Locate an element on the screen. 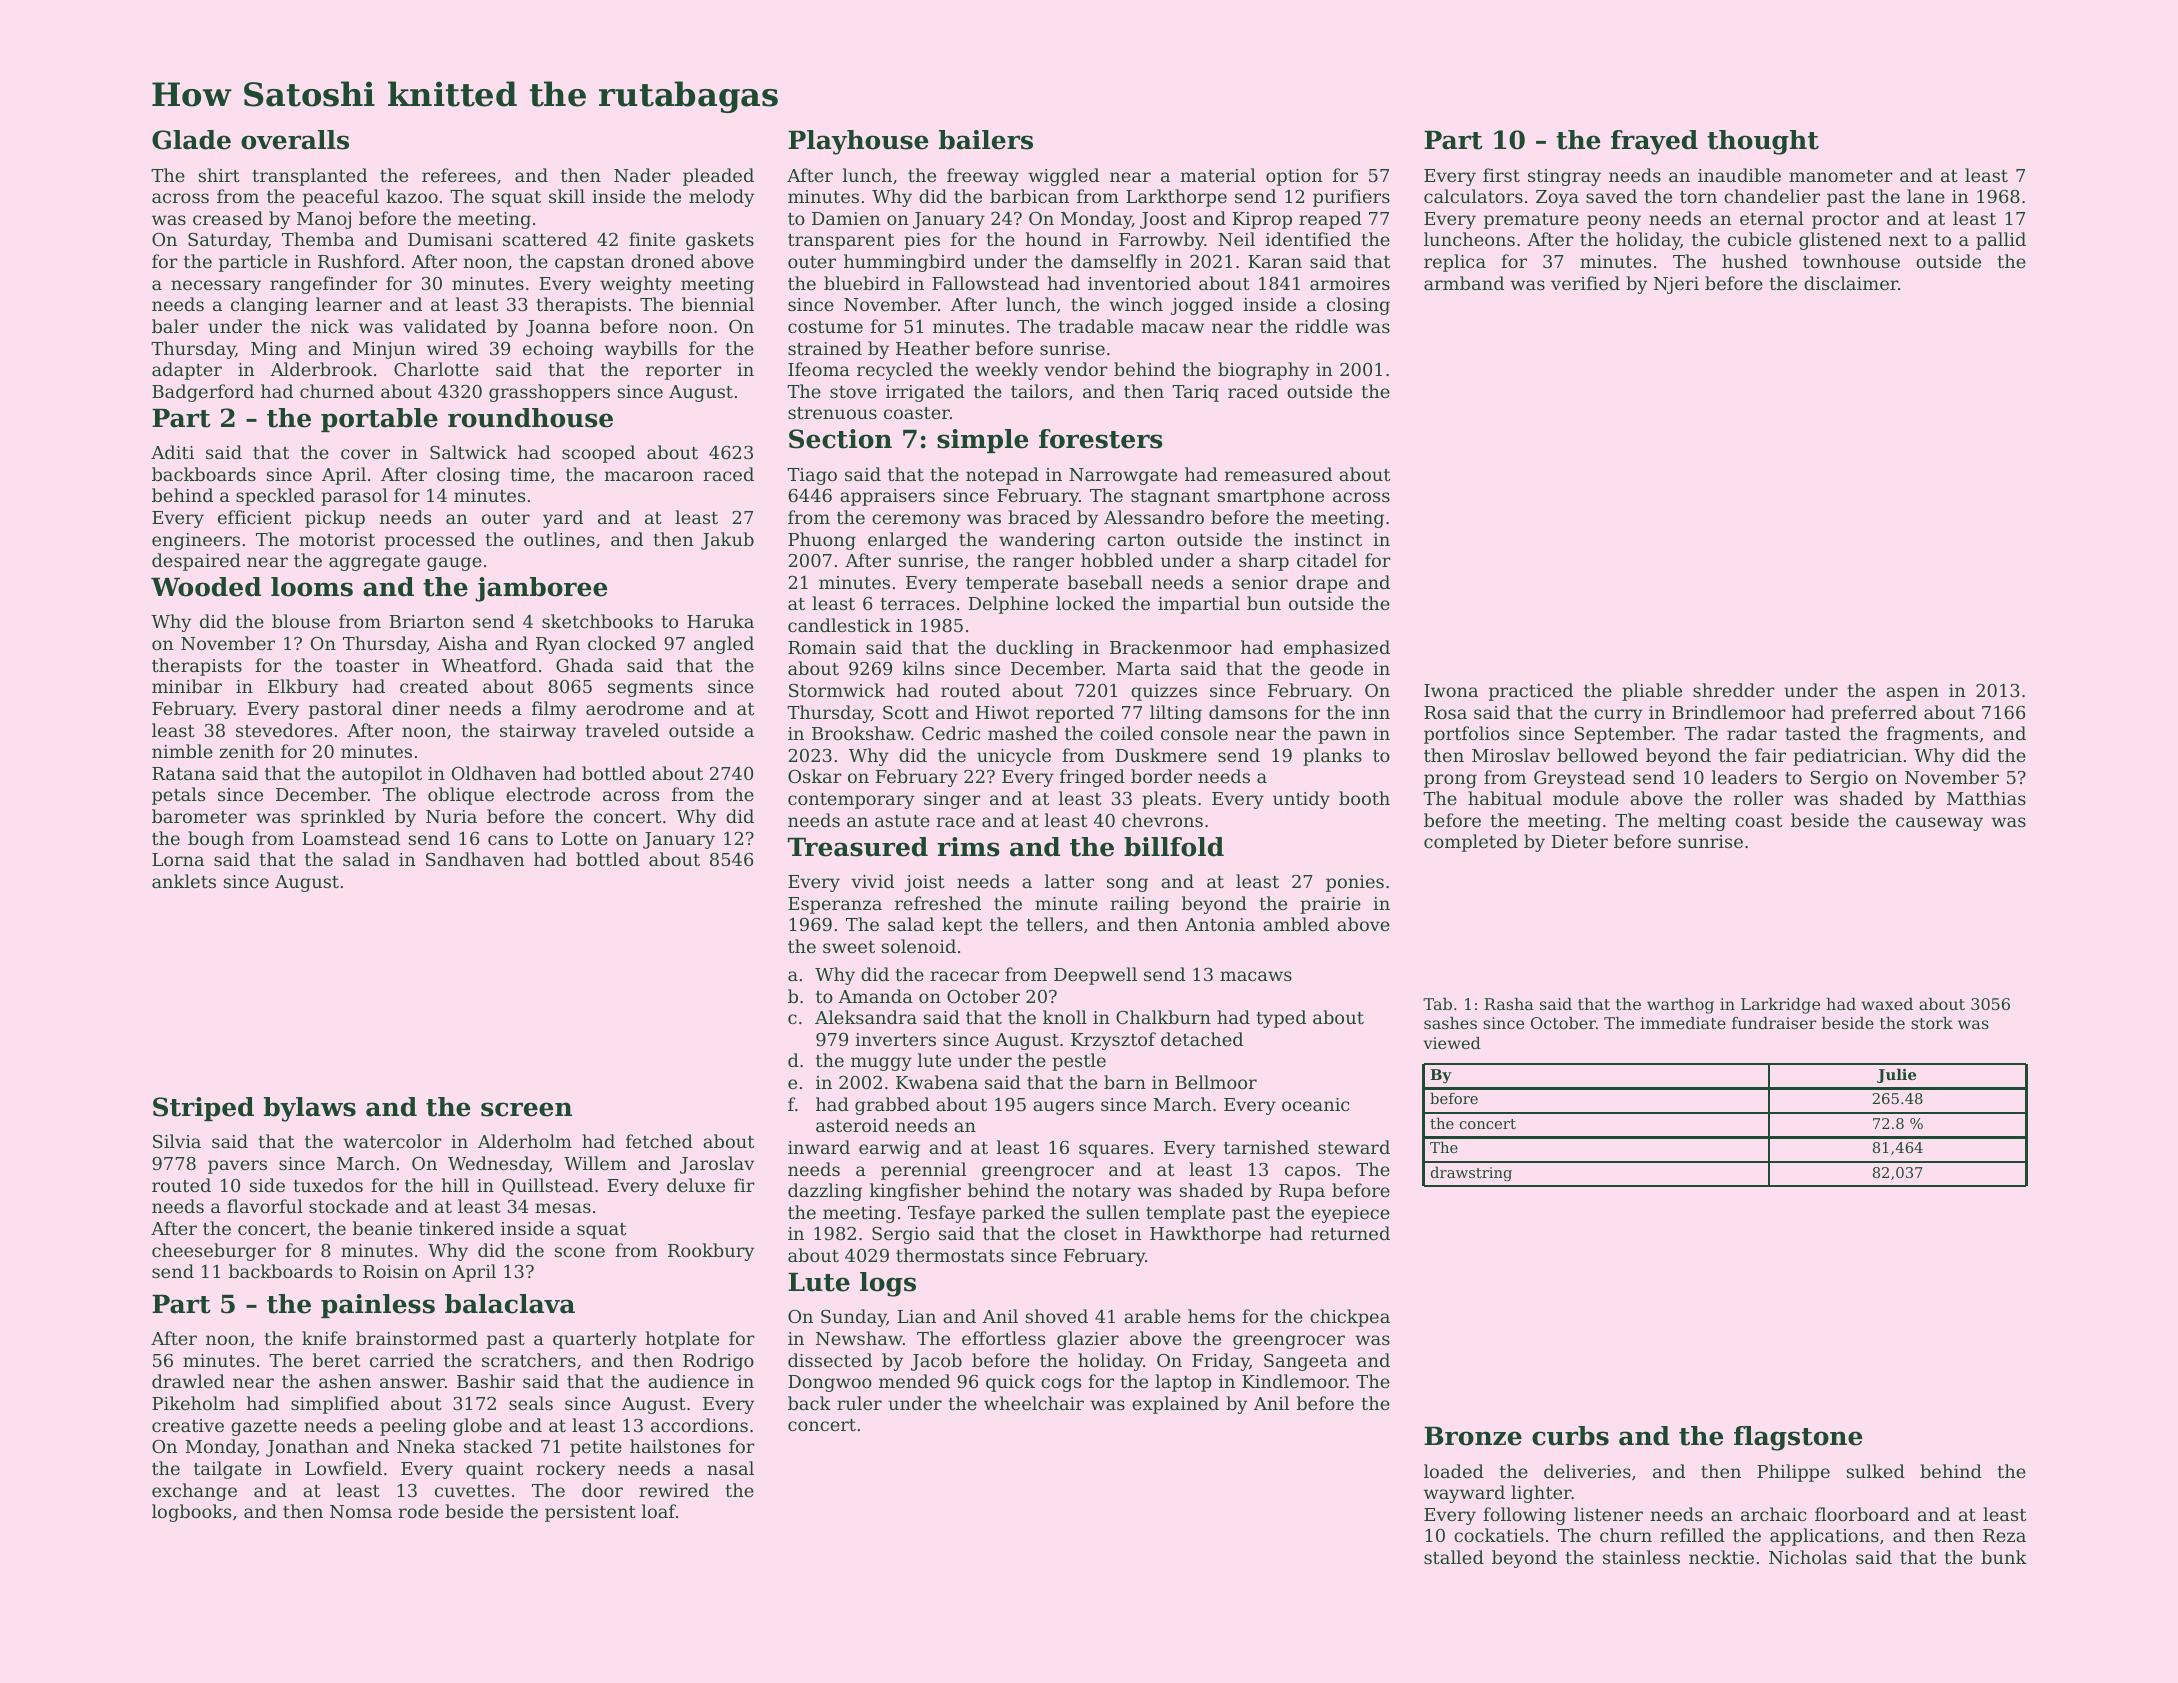  stainless is located at coordinates (1641, 1557).
